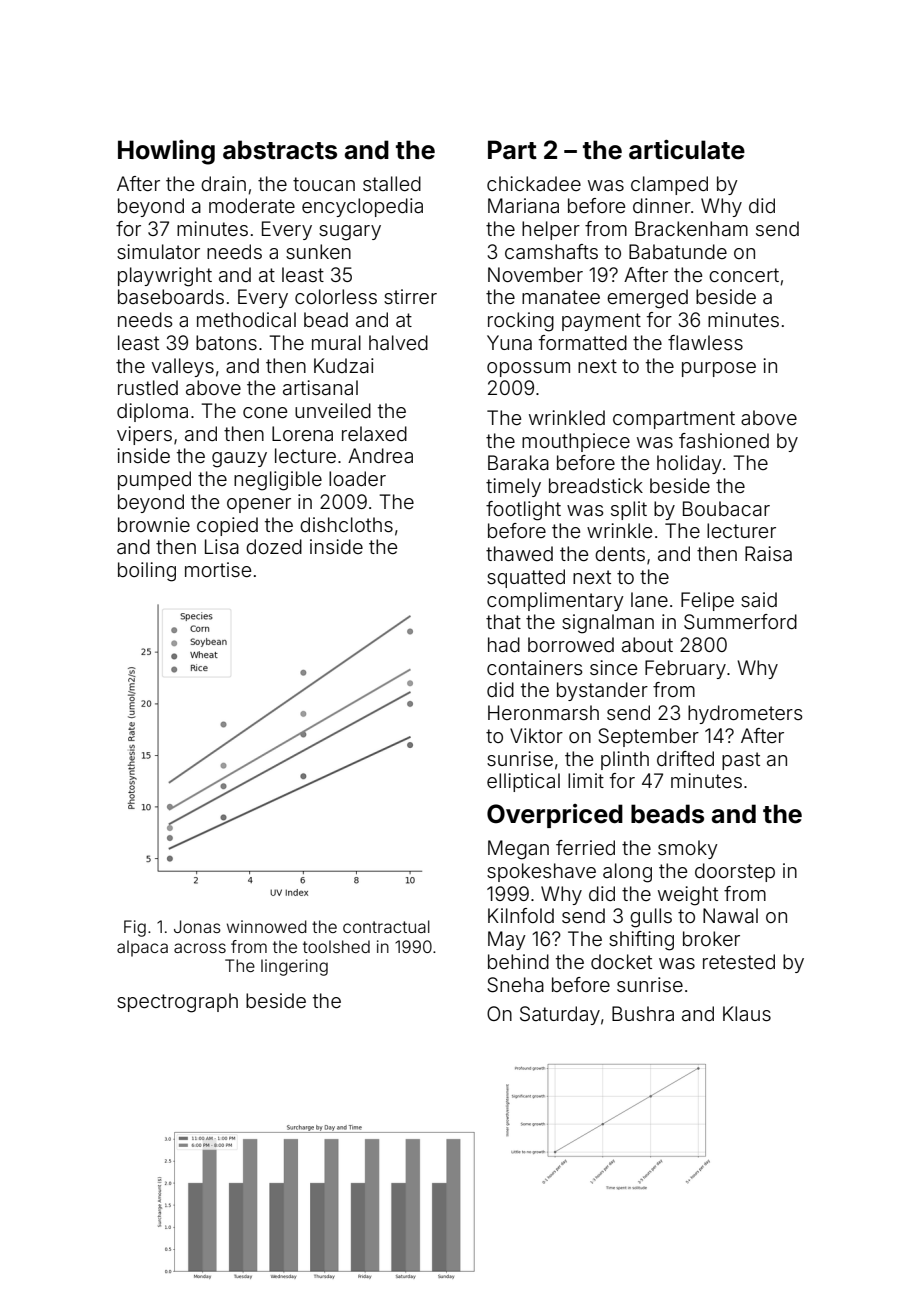  What do you see at coordinates (523, 511) in the screenshot?
I see `footlight` at bounding box center [523, 511].
